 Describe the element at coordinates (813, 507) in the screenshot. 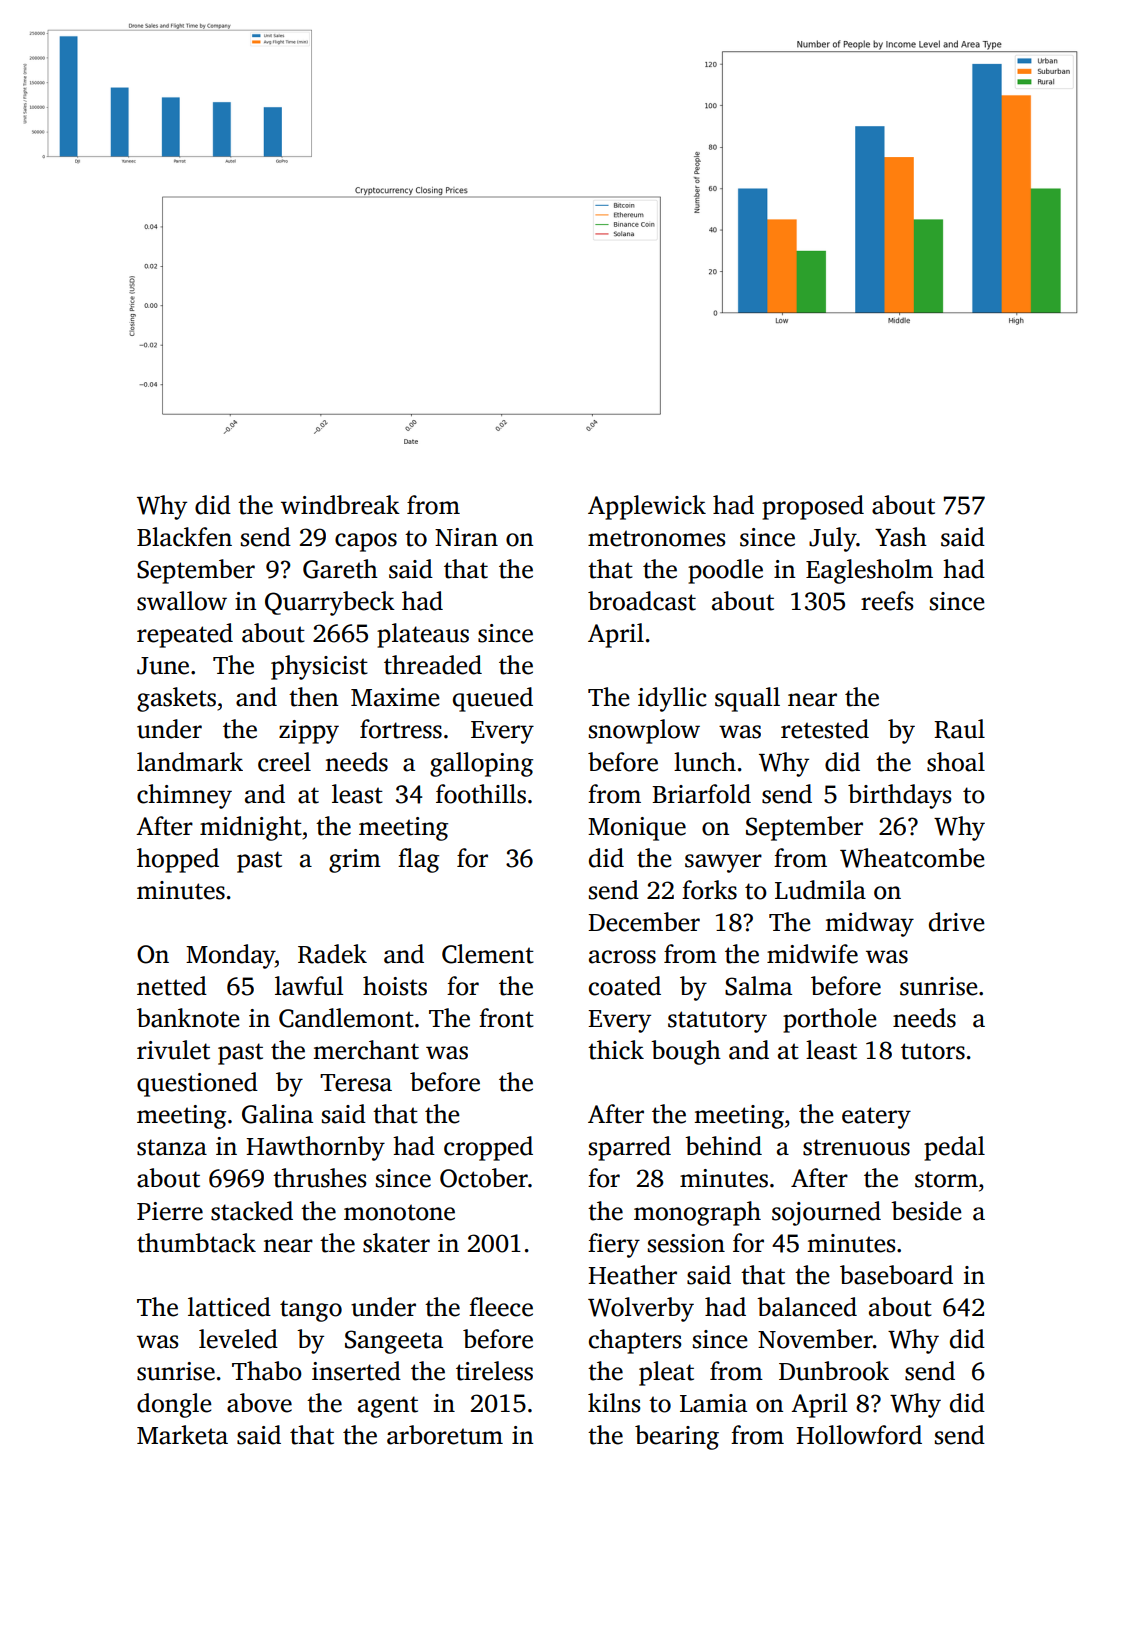

I see `proposed` at that location.
